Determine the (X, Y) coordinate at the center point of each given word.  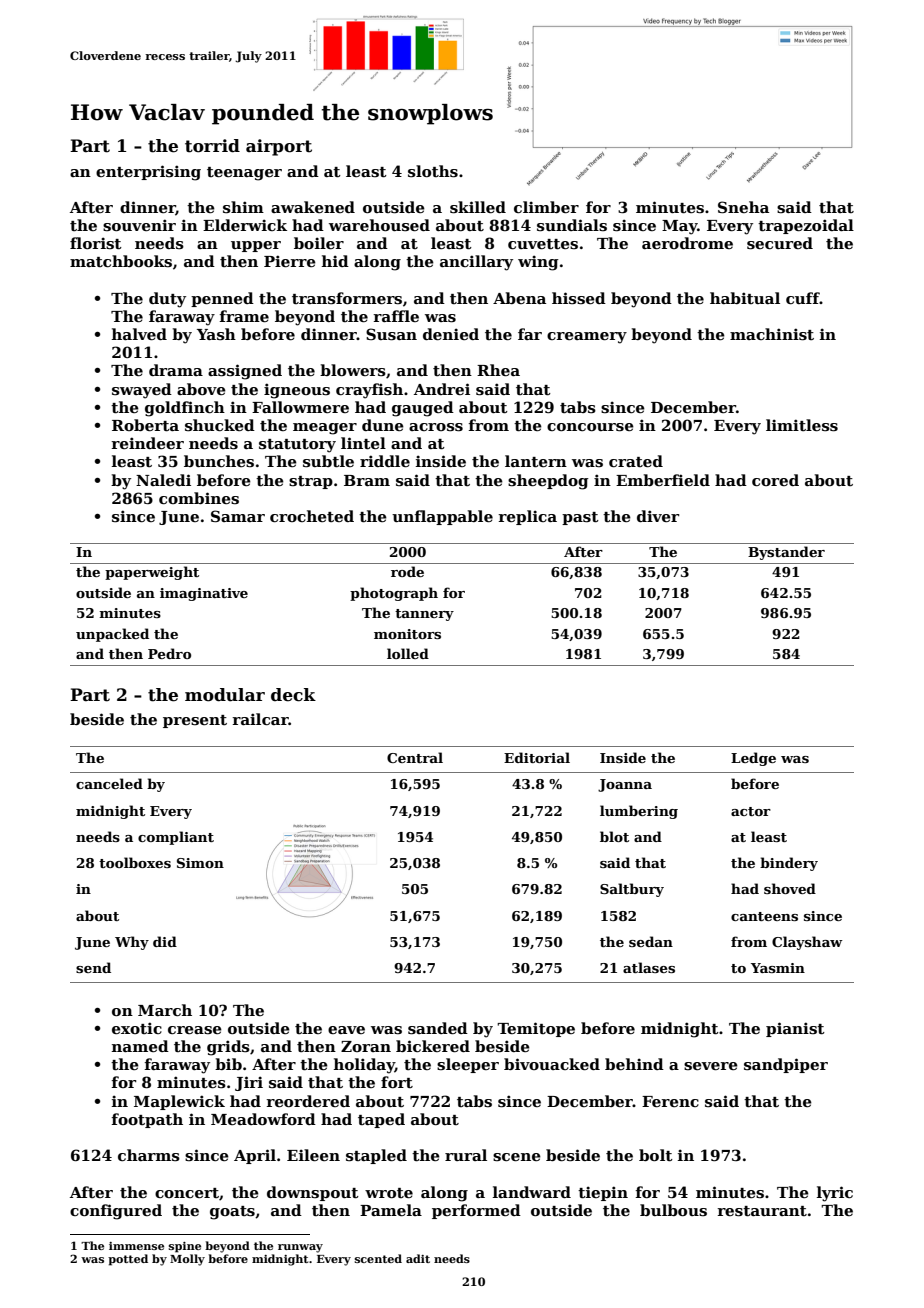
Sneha (743, 207)
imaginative (204, 594)
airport (279, 147)
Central (415, 757)
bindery (789, 864)
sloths (433, 171)
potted (128, 1260)
